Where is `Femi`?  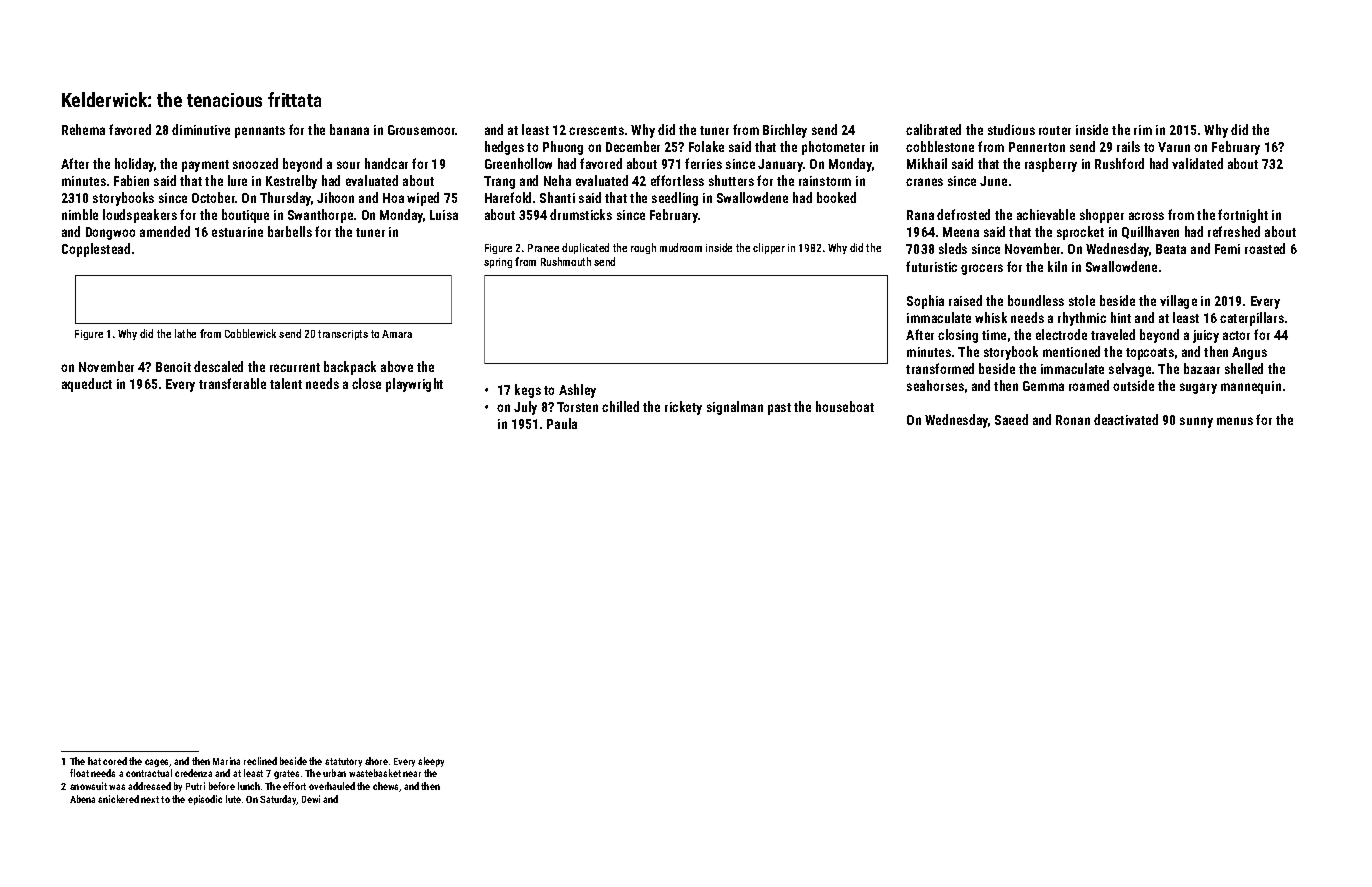 Femi is located at coordinates (1227, 249).
